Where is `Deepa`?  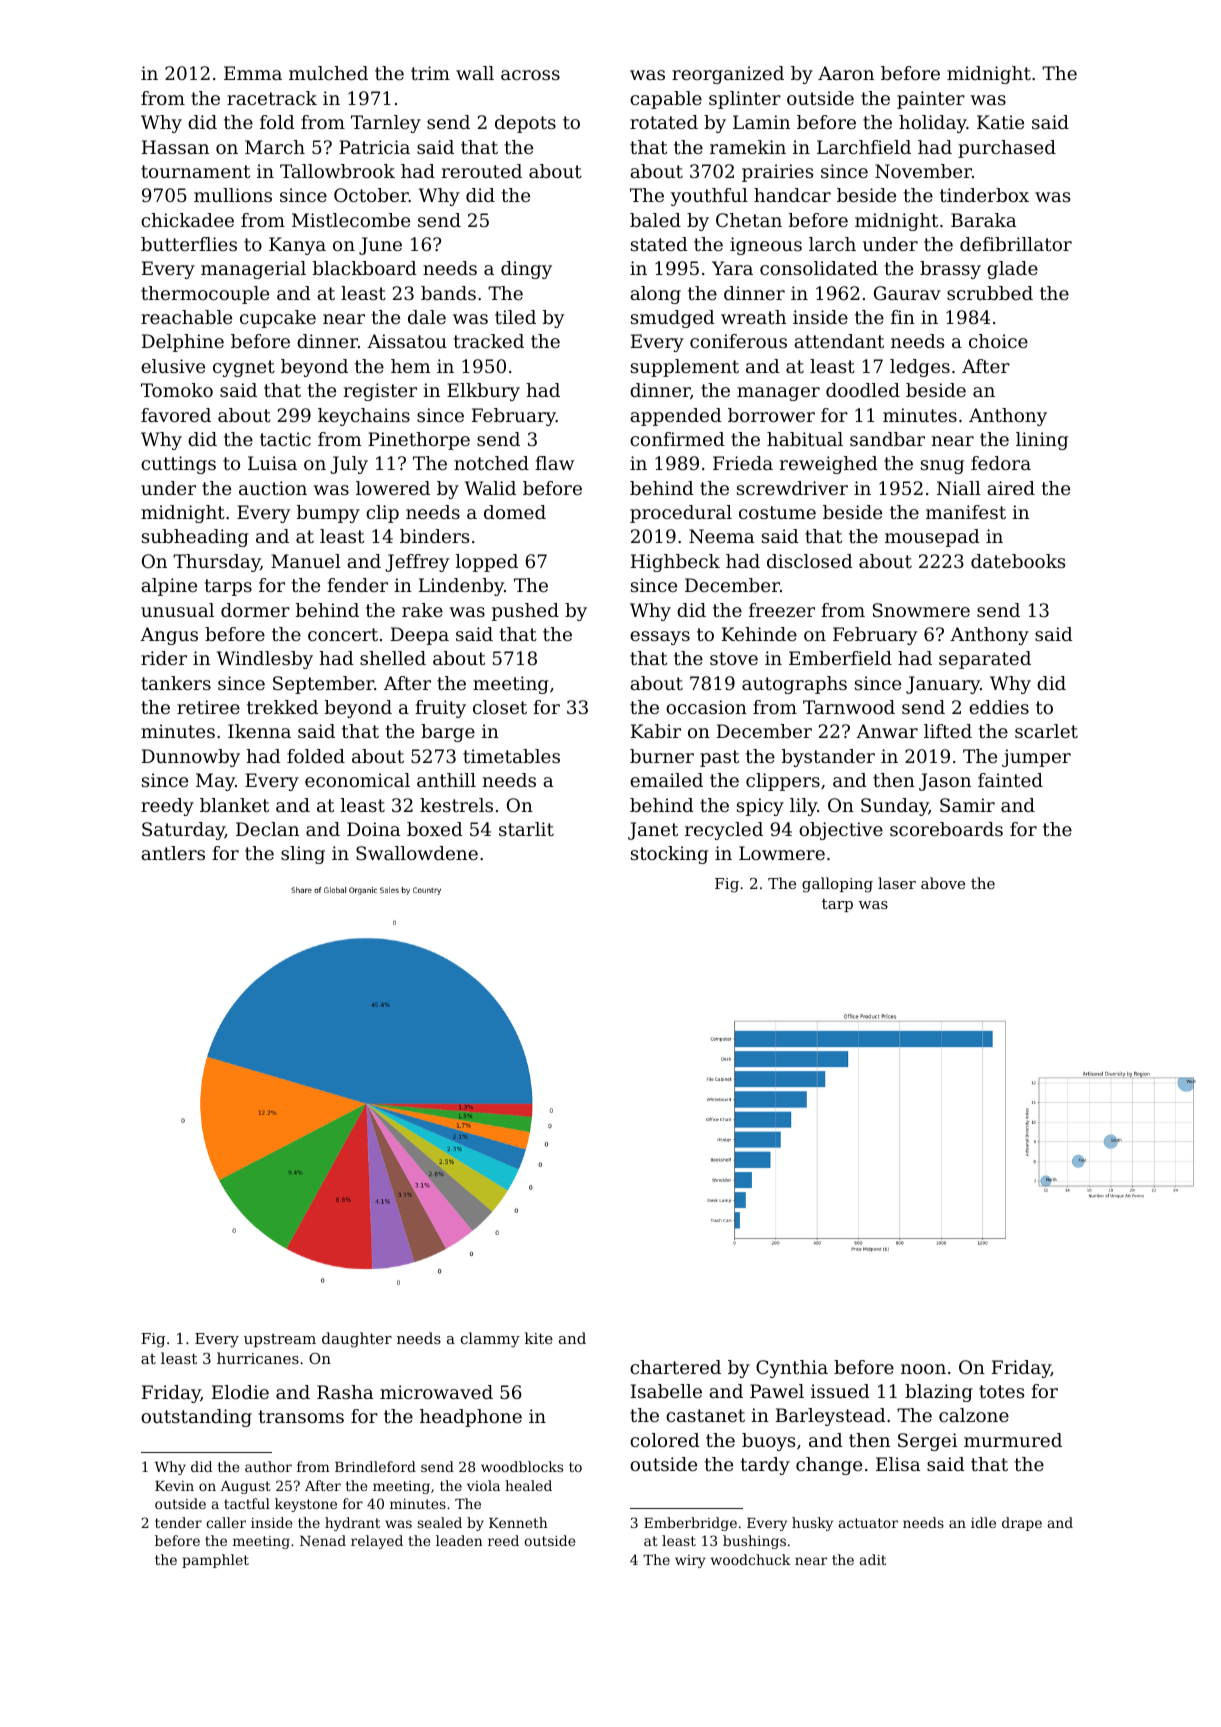
Deepa is located at coordinates (420, 636).
